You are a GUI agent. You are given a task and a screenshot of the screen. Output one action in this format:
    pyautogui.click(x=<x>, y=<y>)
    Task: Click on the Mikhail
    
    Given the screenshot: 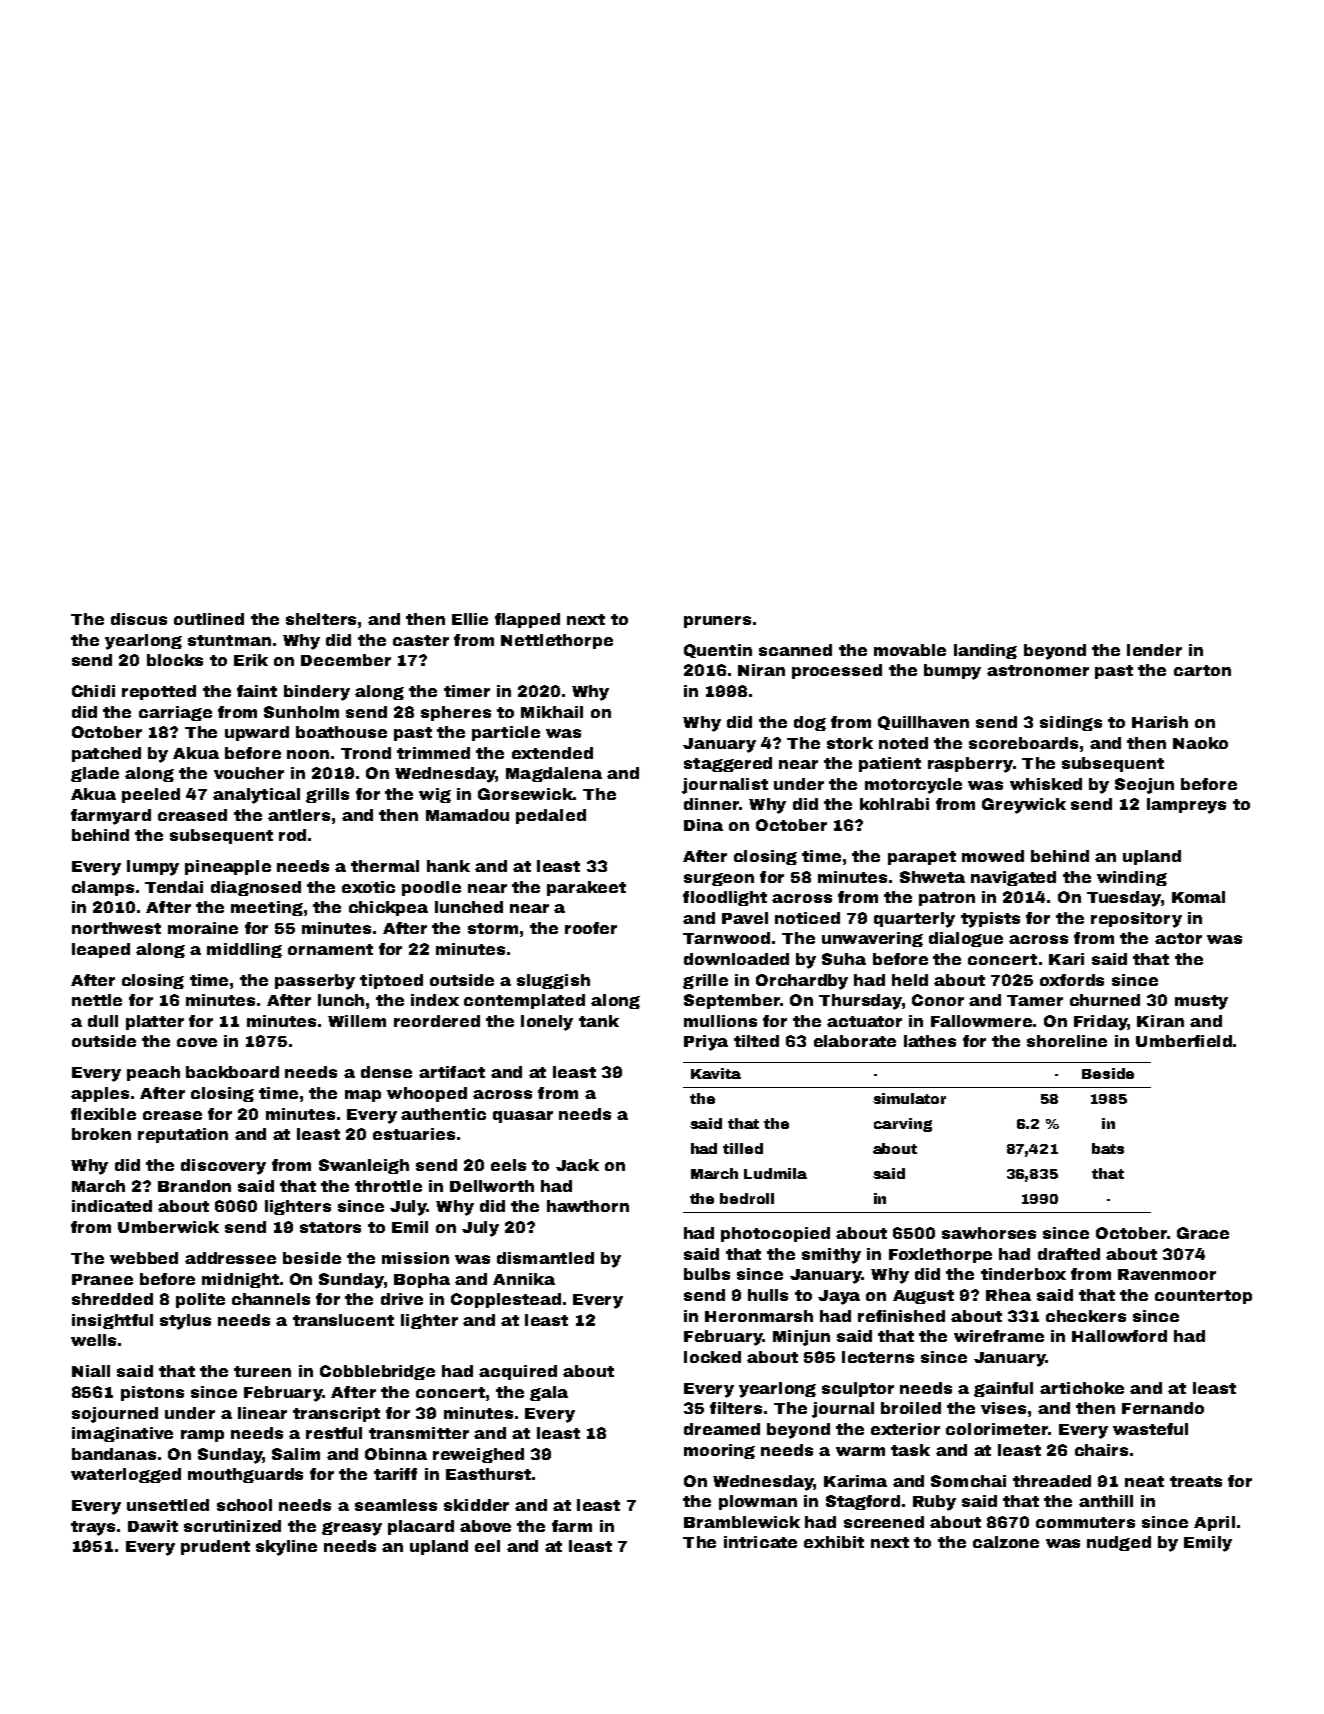 What is the action you would take?
    pyautogui.click(x=552, y=712)
